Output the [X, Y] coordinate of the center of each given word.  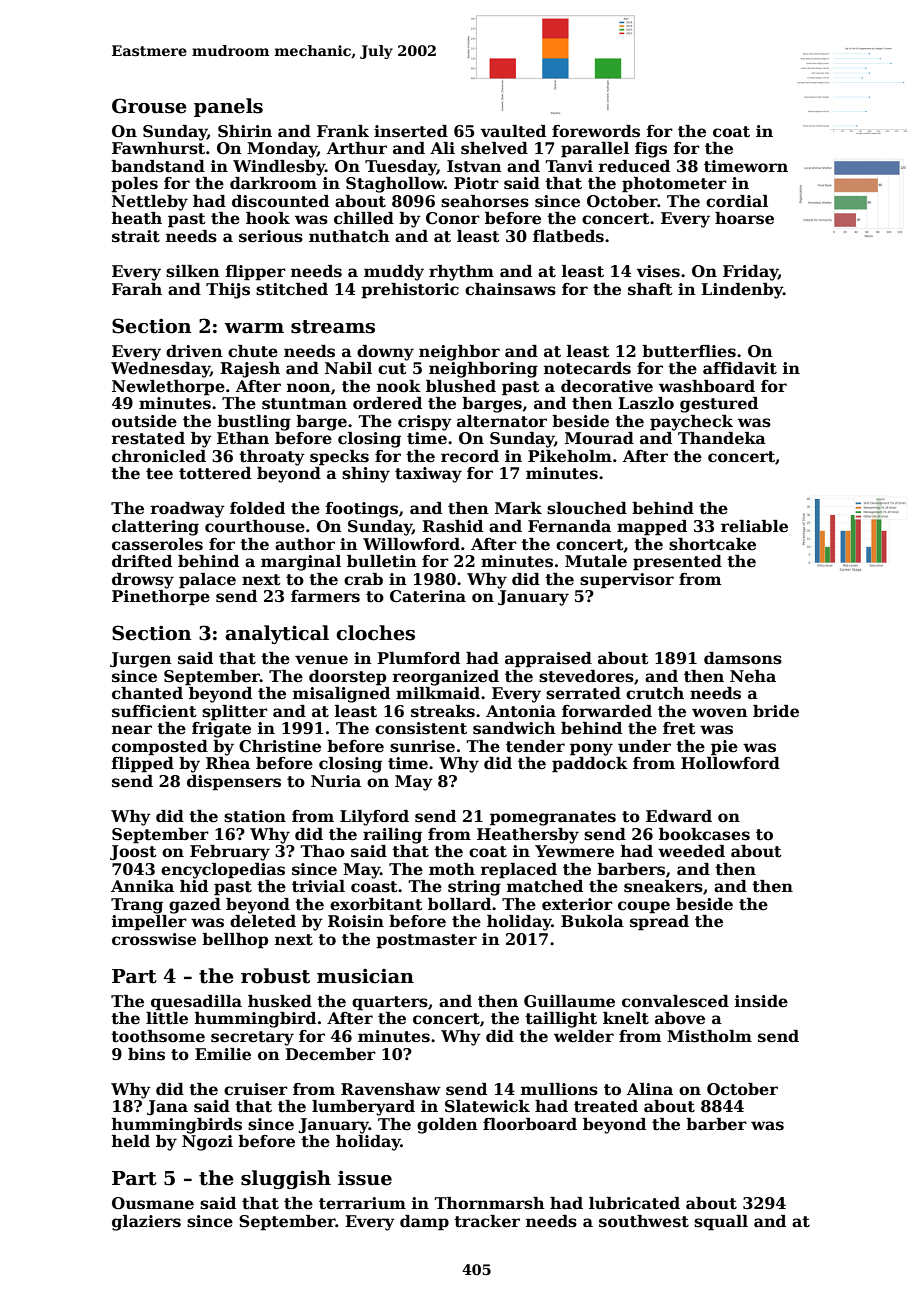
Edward [679, 816]
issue [365, 1178]
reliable [754, 526]
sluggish [286, 1179]
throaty [272, 458]
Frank [343, 131]
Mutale [596, 561]
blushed [461, 386]
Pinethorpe [161, 598]
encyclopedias [223, 871]
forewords [596, 131]
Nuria [336, 781]
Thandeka [722, 438]
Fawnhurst [158, 148]
